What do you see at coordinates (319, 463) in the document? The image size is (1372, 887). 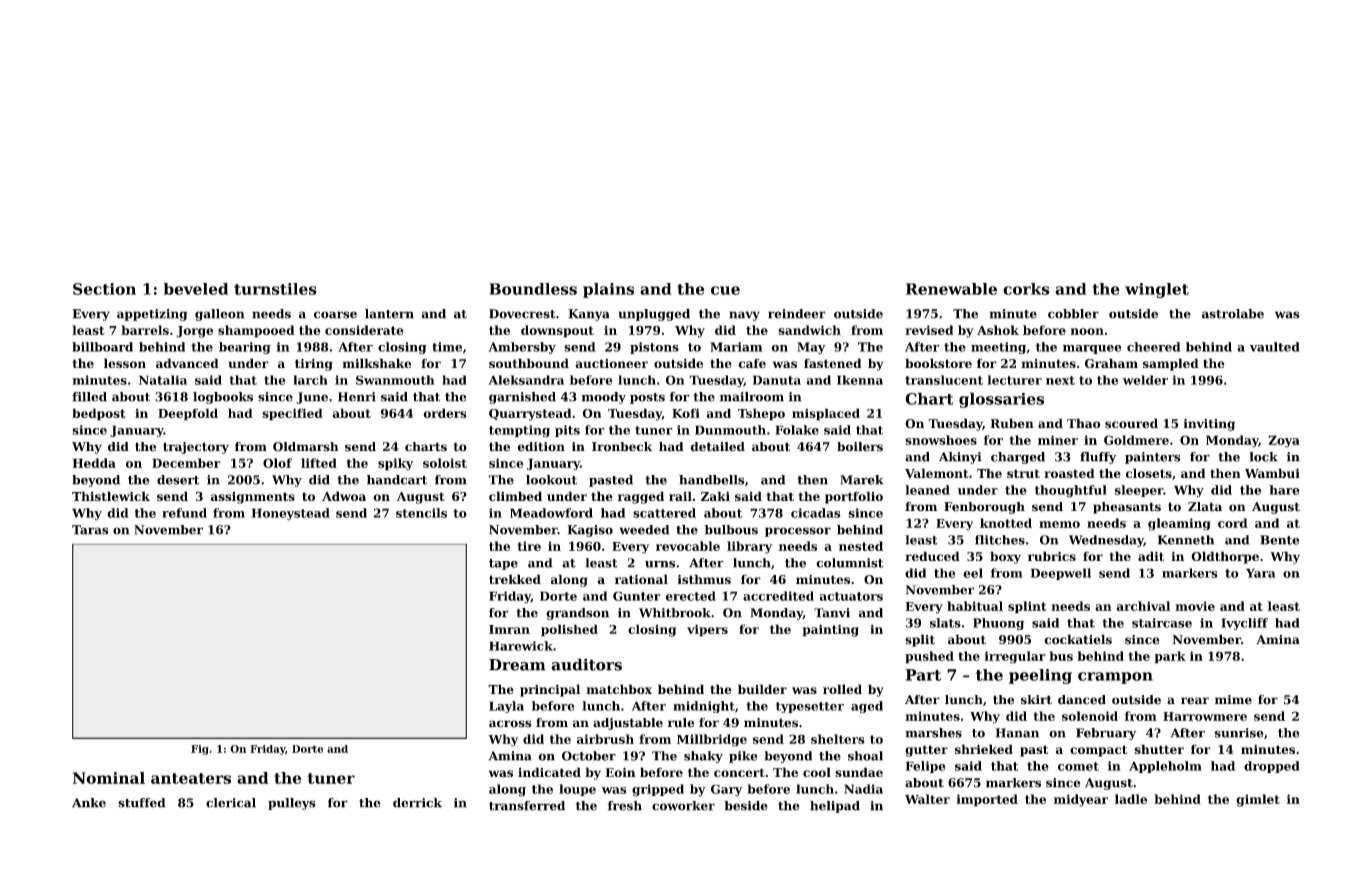 I see `lifted` at bounding box center [319, 463].
